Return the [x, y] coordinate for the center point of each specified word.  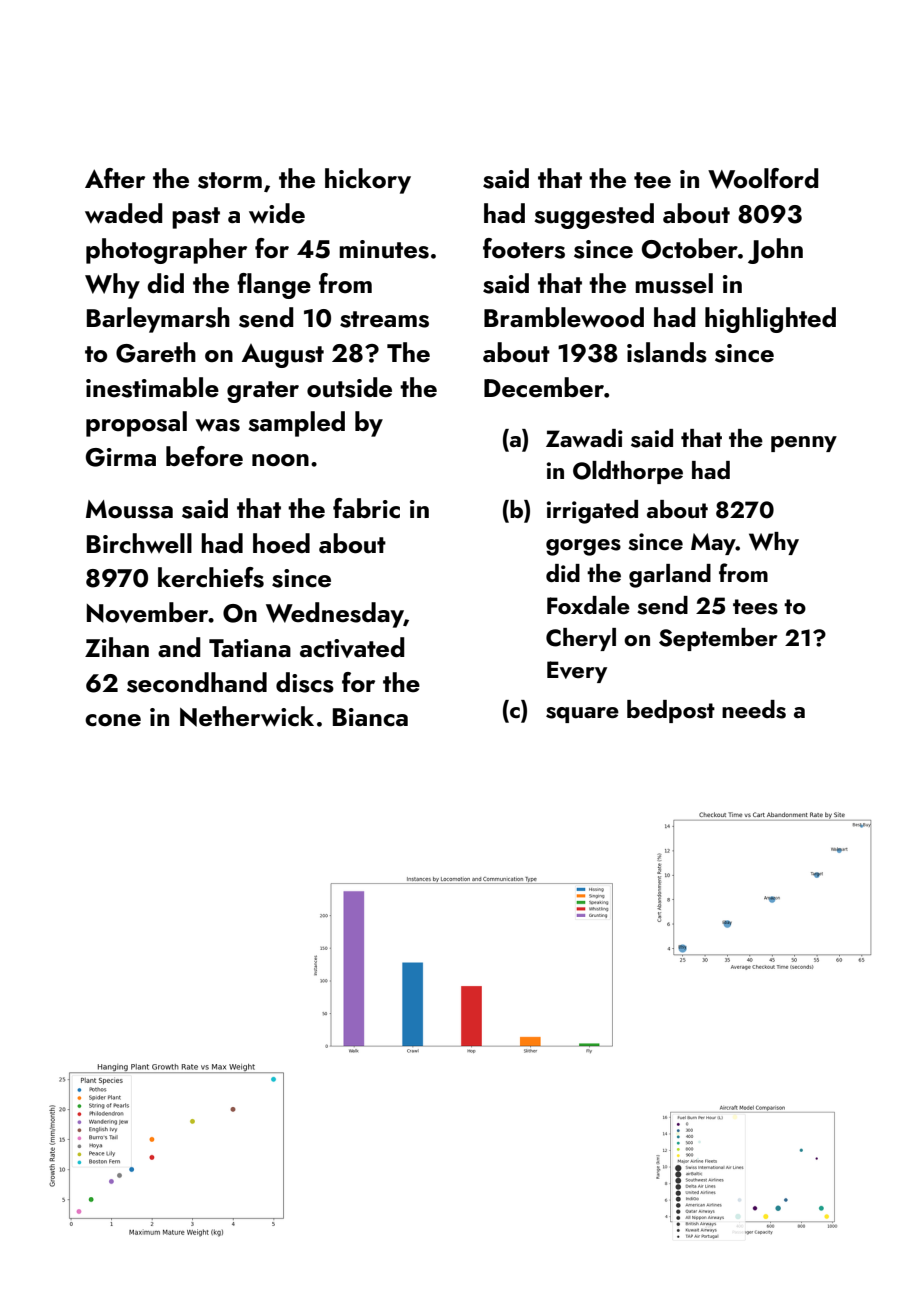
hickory [368, 181]
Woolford [763, 178]
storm [230, 180]
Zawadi [584, 438]
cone [113, 720]
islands [667, 352]
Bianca [370, 717]
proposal [136, 424]
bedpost [671, 711]
